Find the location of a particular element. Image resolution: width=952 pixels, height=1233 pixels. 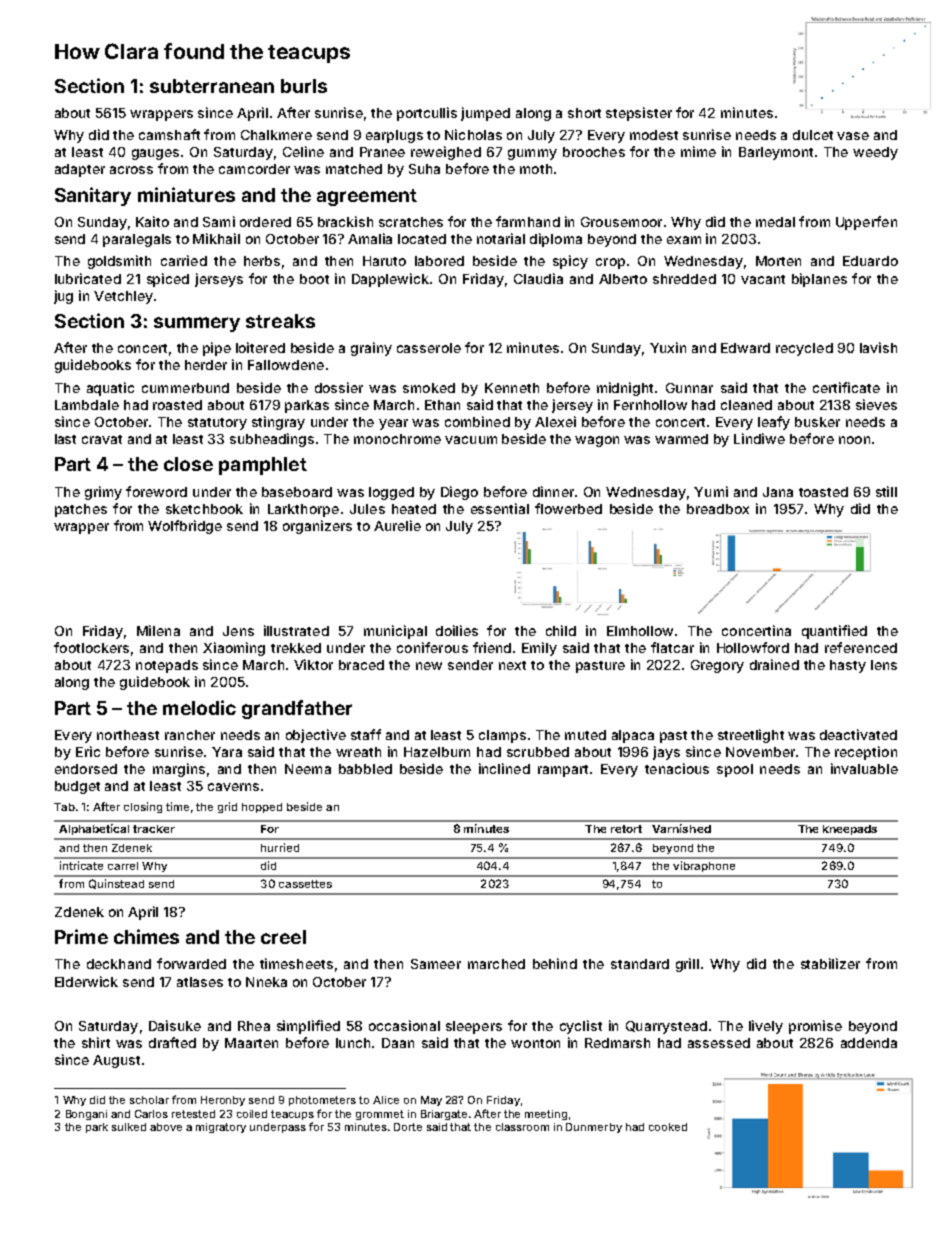

Bongani is located at coordinates (86, 1115).
